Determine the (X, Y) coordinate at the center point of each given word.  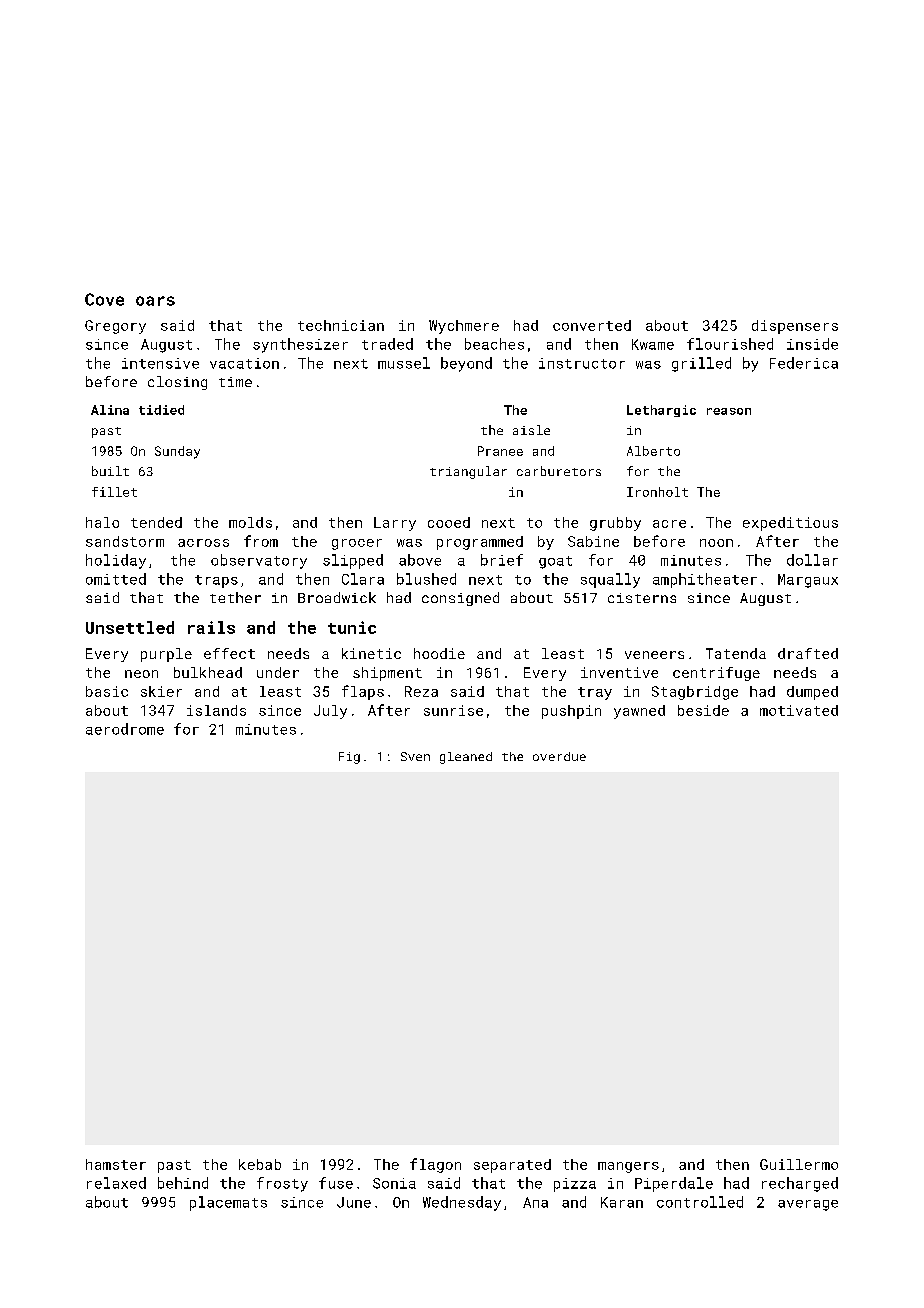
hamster (116, 1164)
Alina (110, 410)
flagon (435, 1165)
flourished (730, 344)
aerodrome (125, 729)
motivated (799, 710)
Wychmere (464, 327)
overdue (559, 756)
